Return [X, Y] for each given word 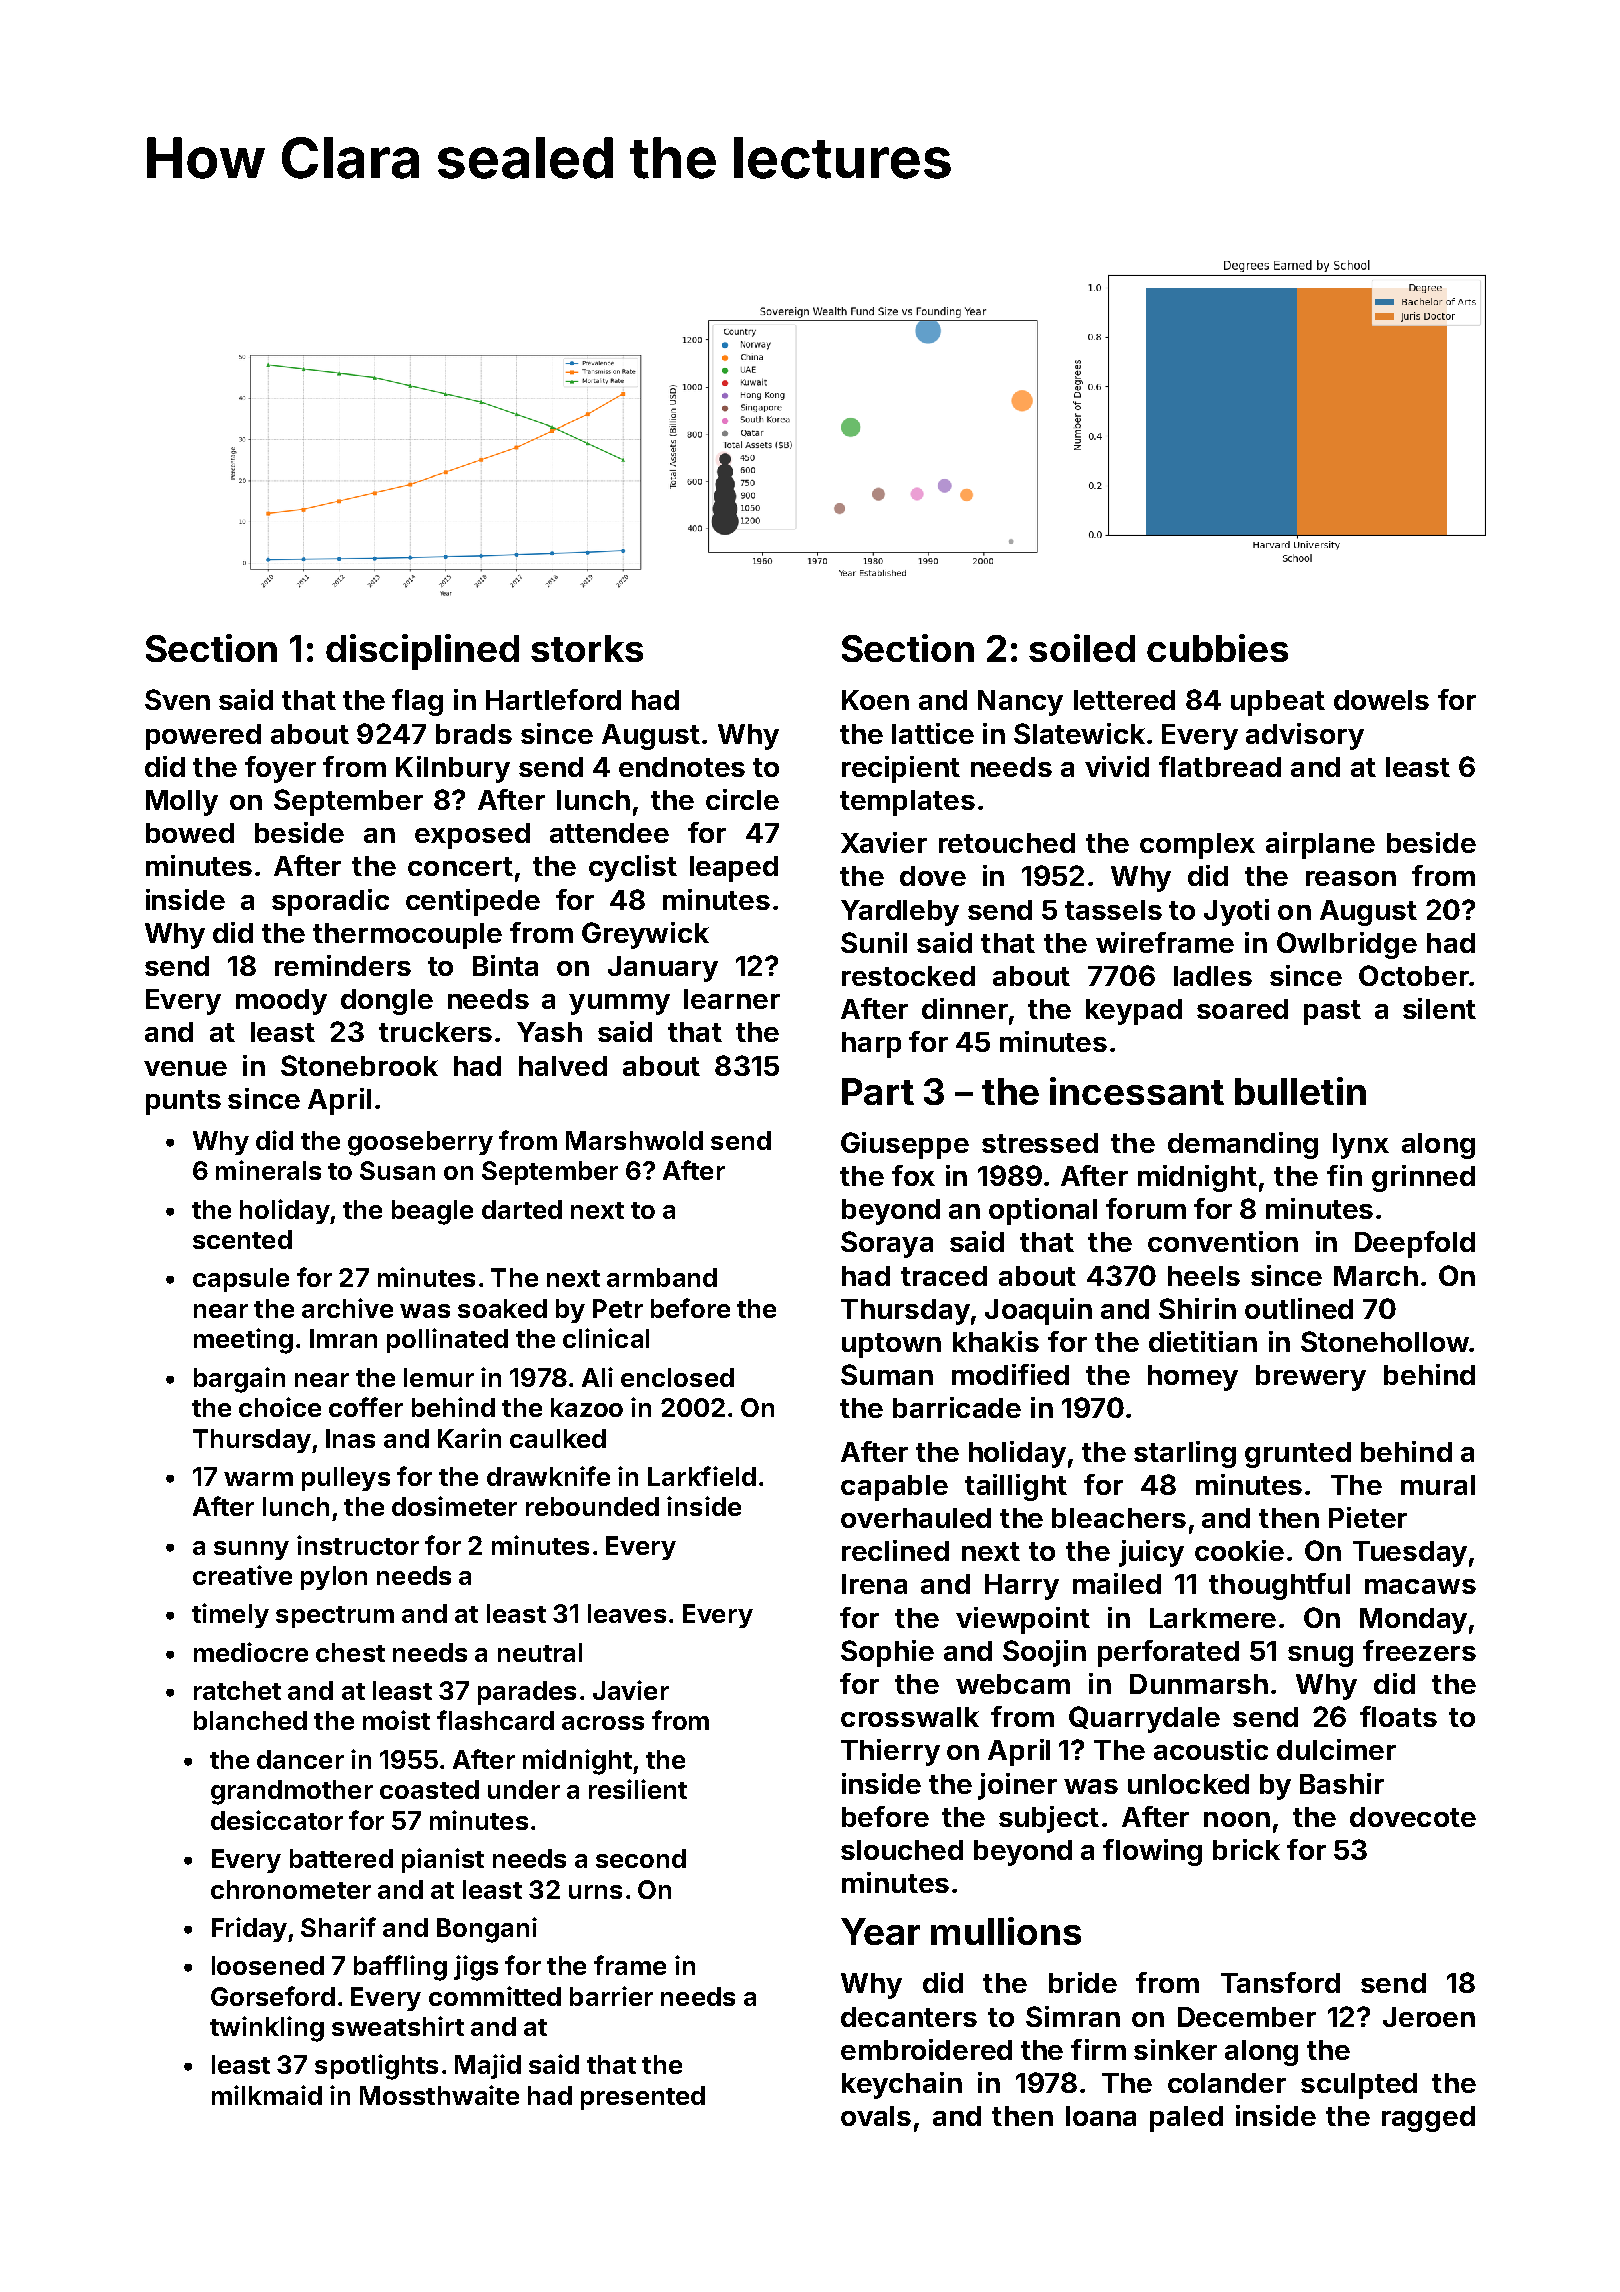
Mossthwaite [439, 2095]
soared [1242, 1009]
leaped [734, 869]
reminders [343, 965]
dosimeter [454, 1506]
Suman [887, 1374]
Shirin [1197, 1308]
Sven [177, 699]
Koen [875, 700]
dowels [1381, 700]
